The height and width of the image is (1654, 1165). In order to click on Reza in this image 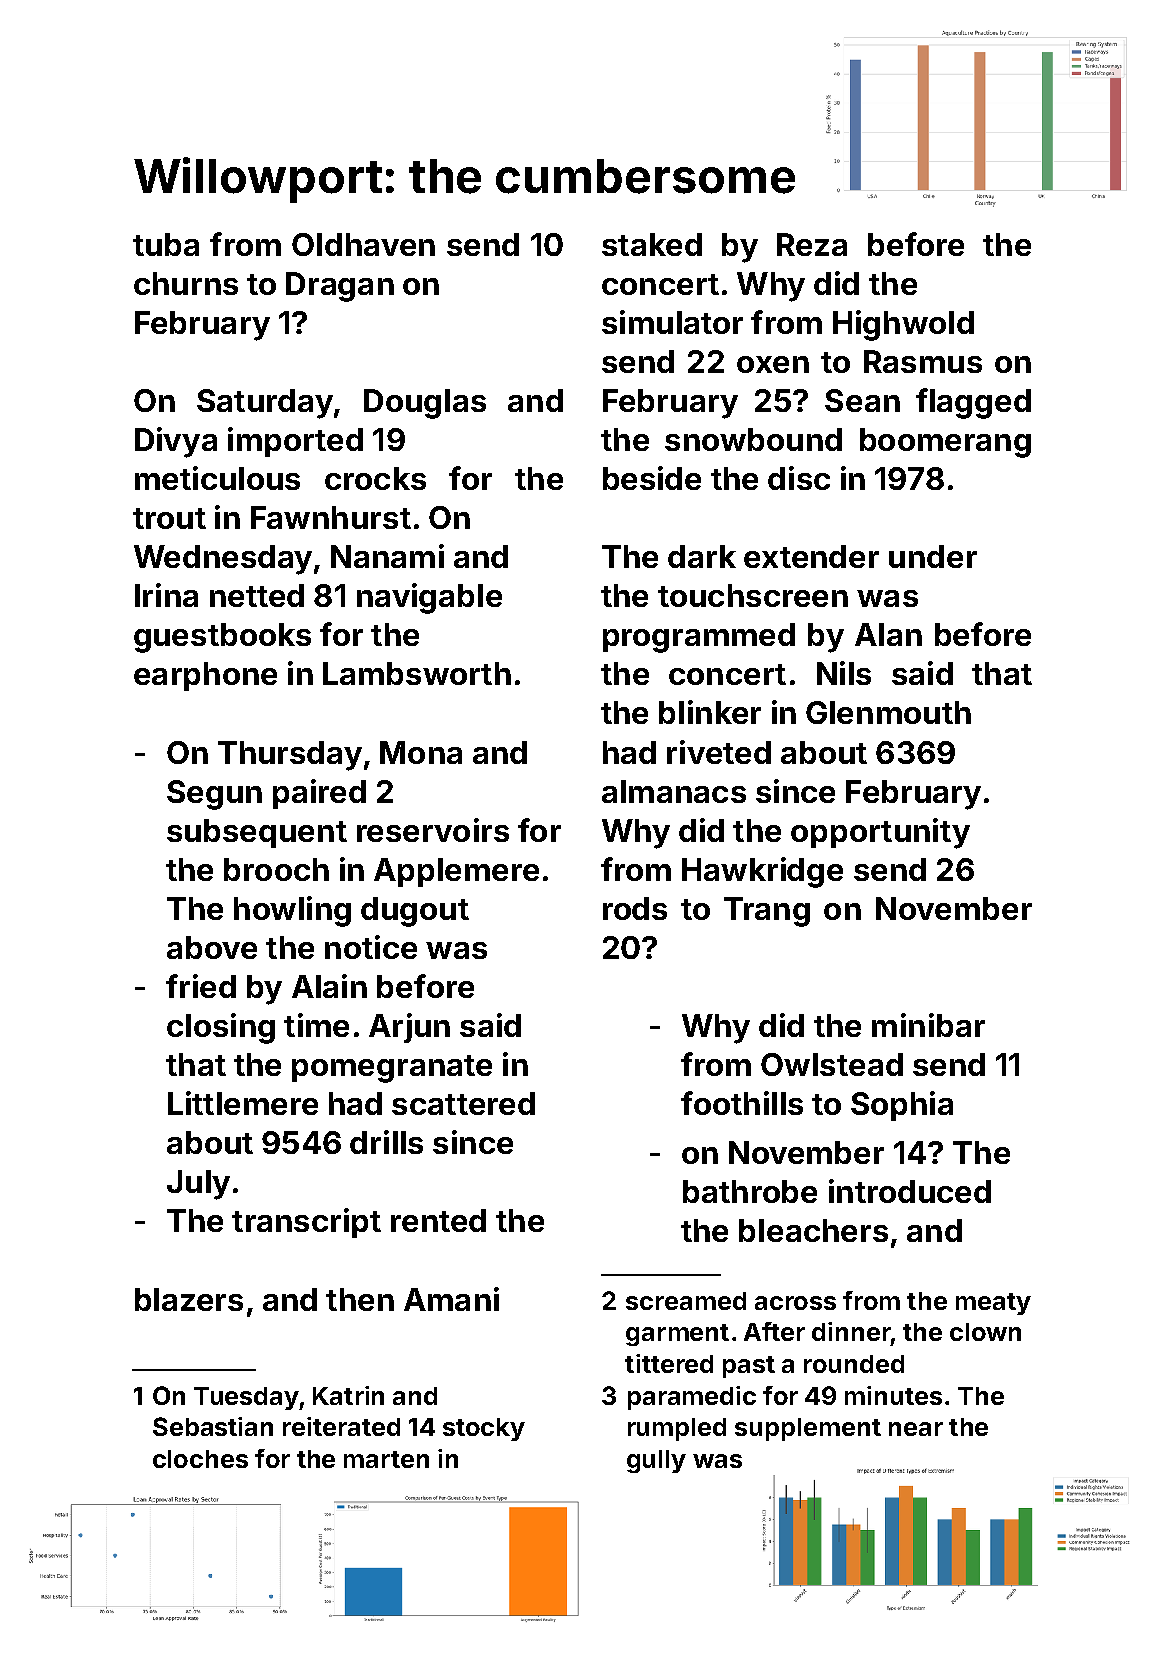, I will do `click(812, 244)`.
